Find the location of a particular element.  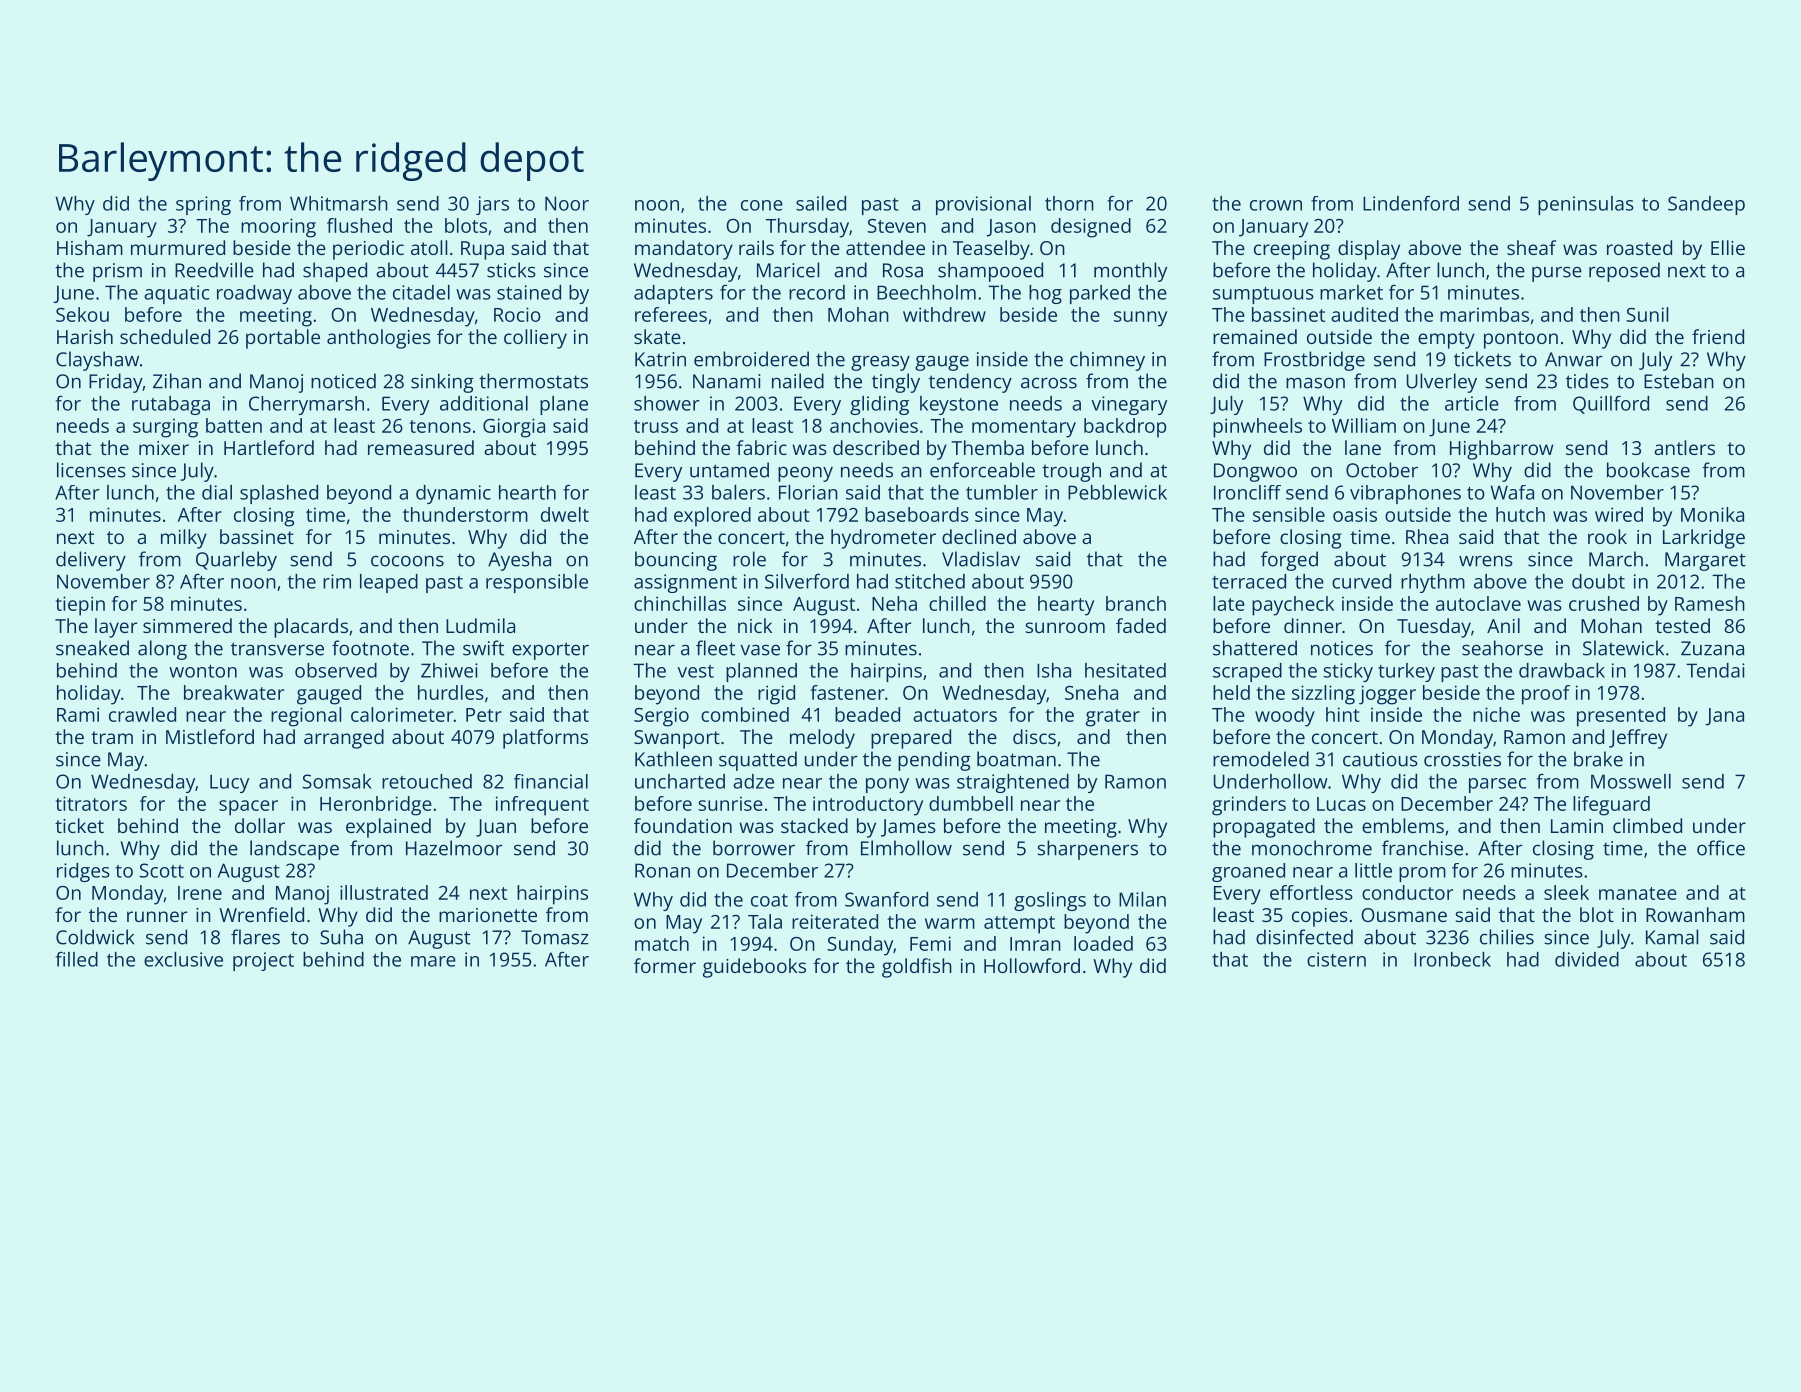

Sandeep is located at coordinates (1706, 205).
